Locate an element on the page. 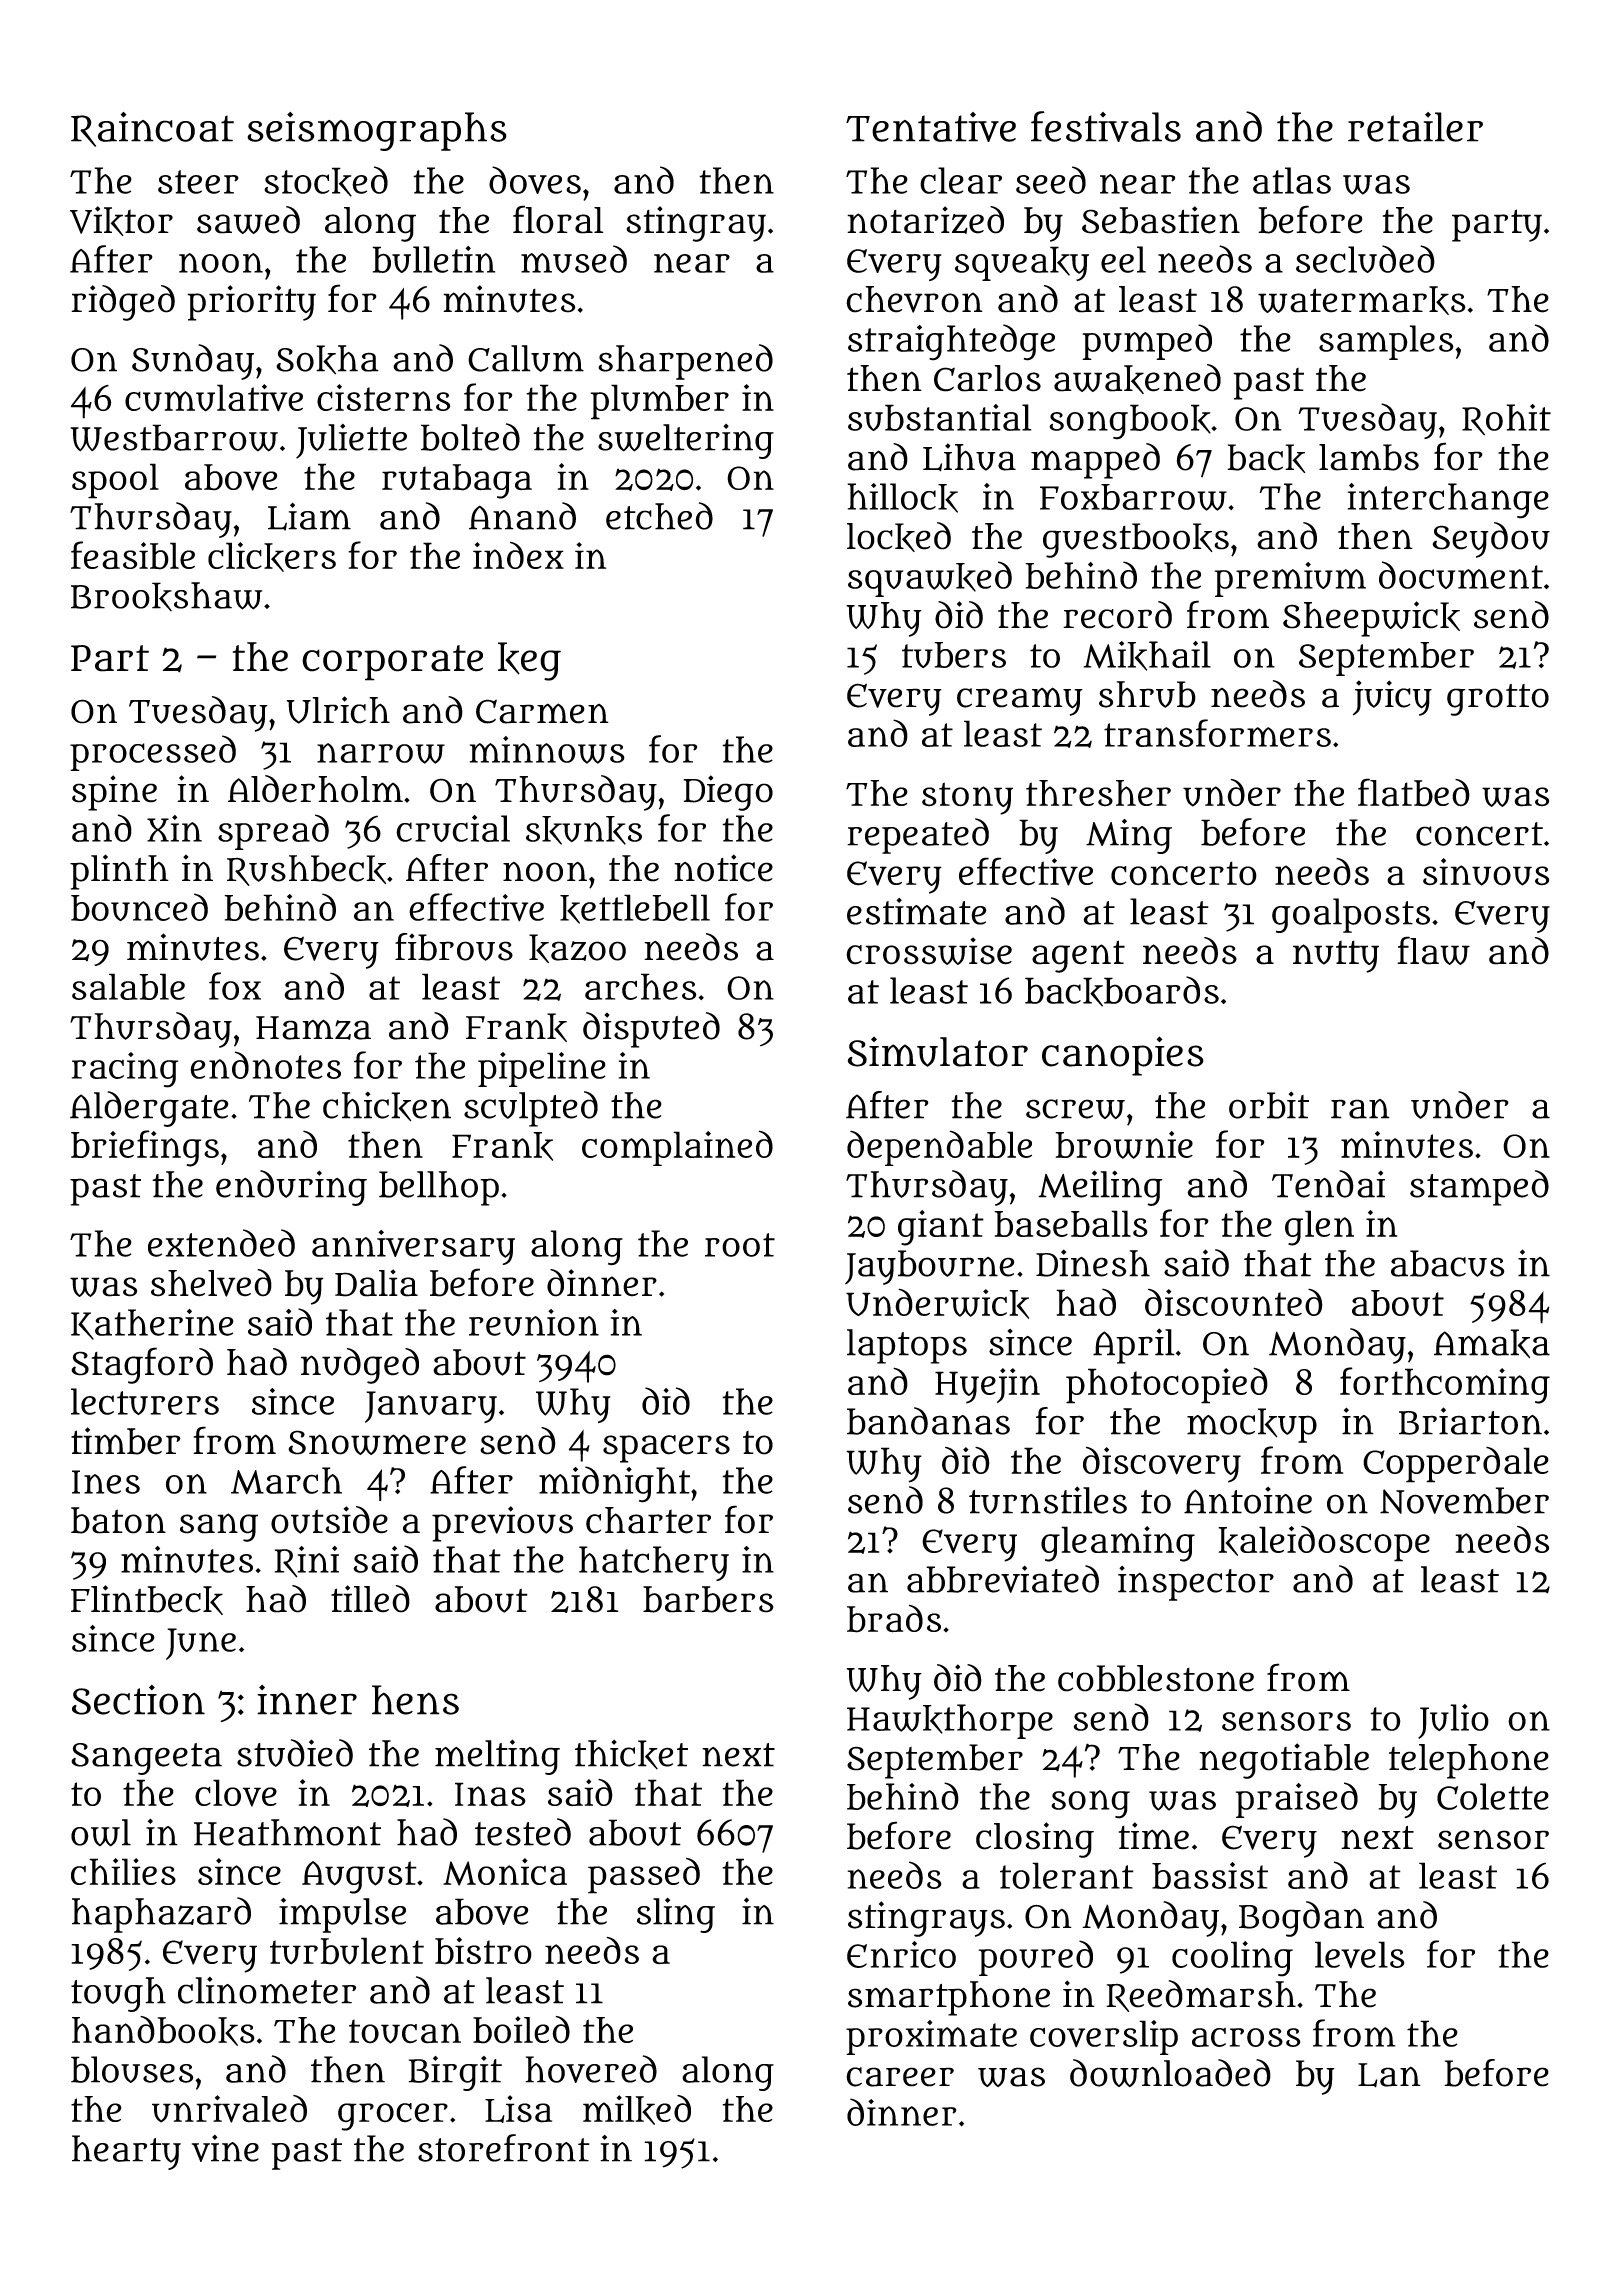 This image has width=1620, height=2292. bolted is located at coordinates (470, 437).
